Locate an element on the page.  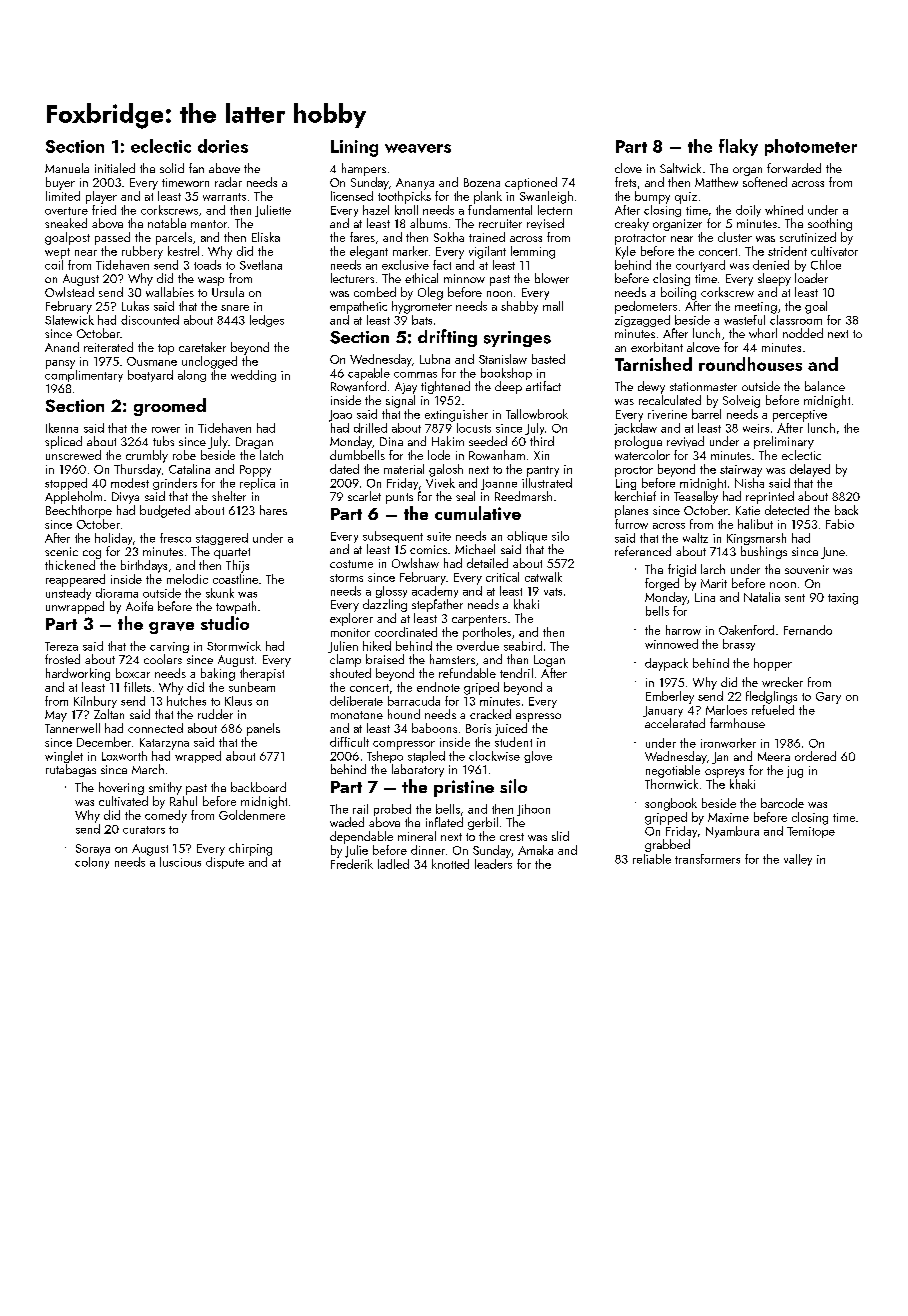
flaky is located at coordinates (738, 147).
